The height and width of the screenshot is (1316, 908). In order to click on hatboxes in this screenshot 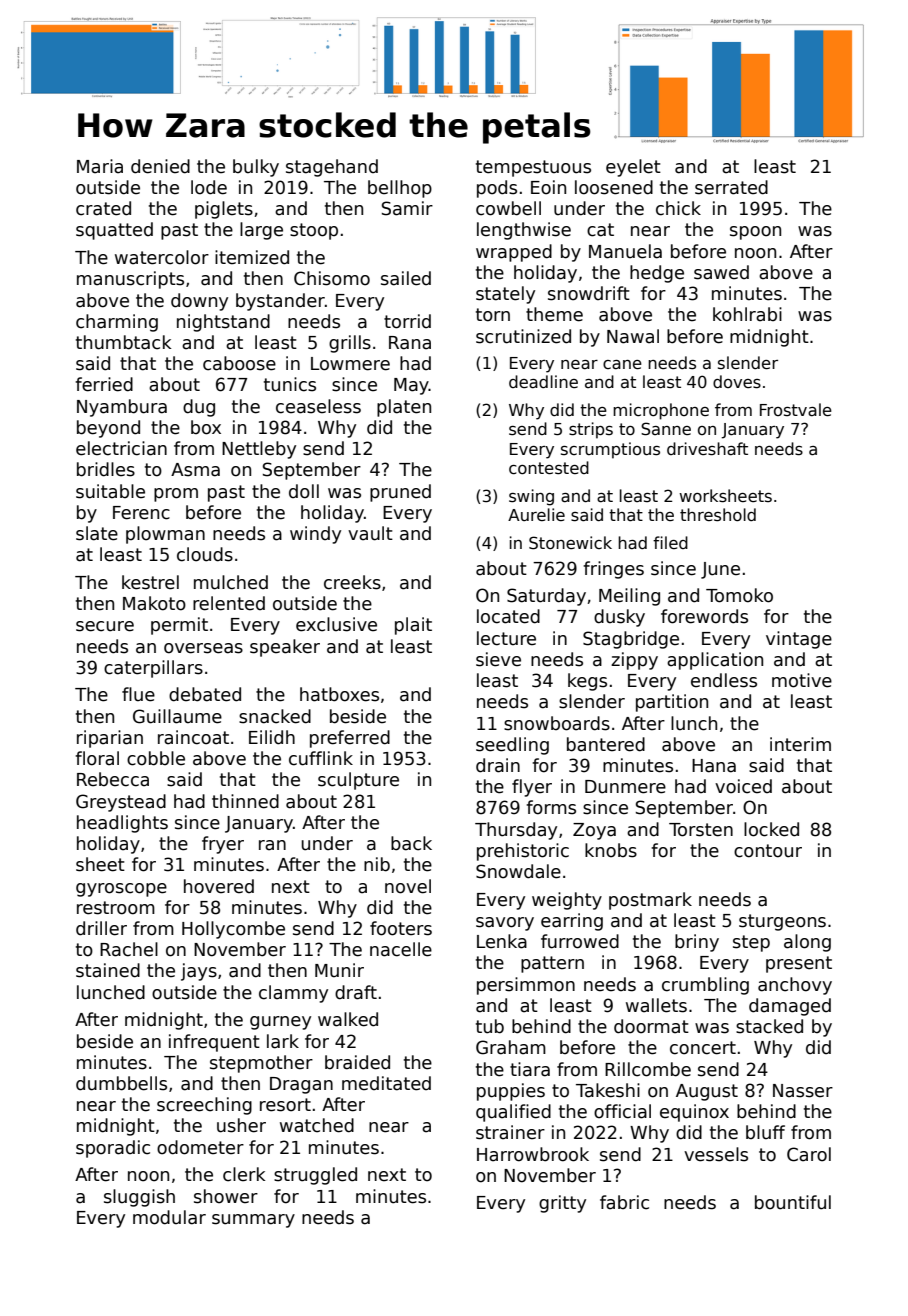, I will do `click(339, 694)`.
